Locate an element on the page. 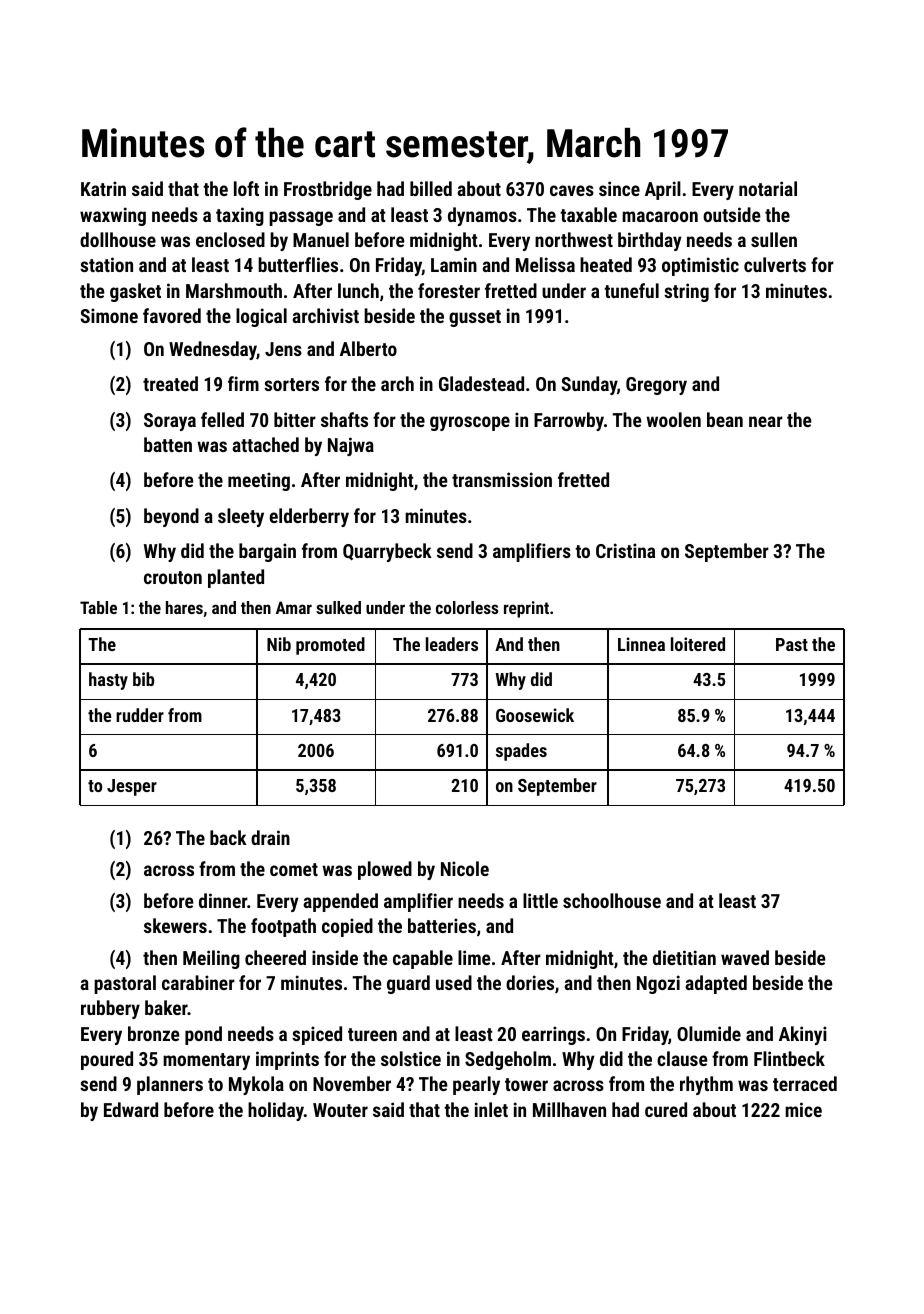  lunch is located at coordinates (358, 290).
